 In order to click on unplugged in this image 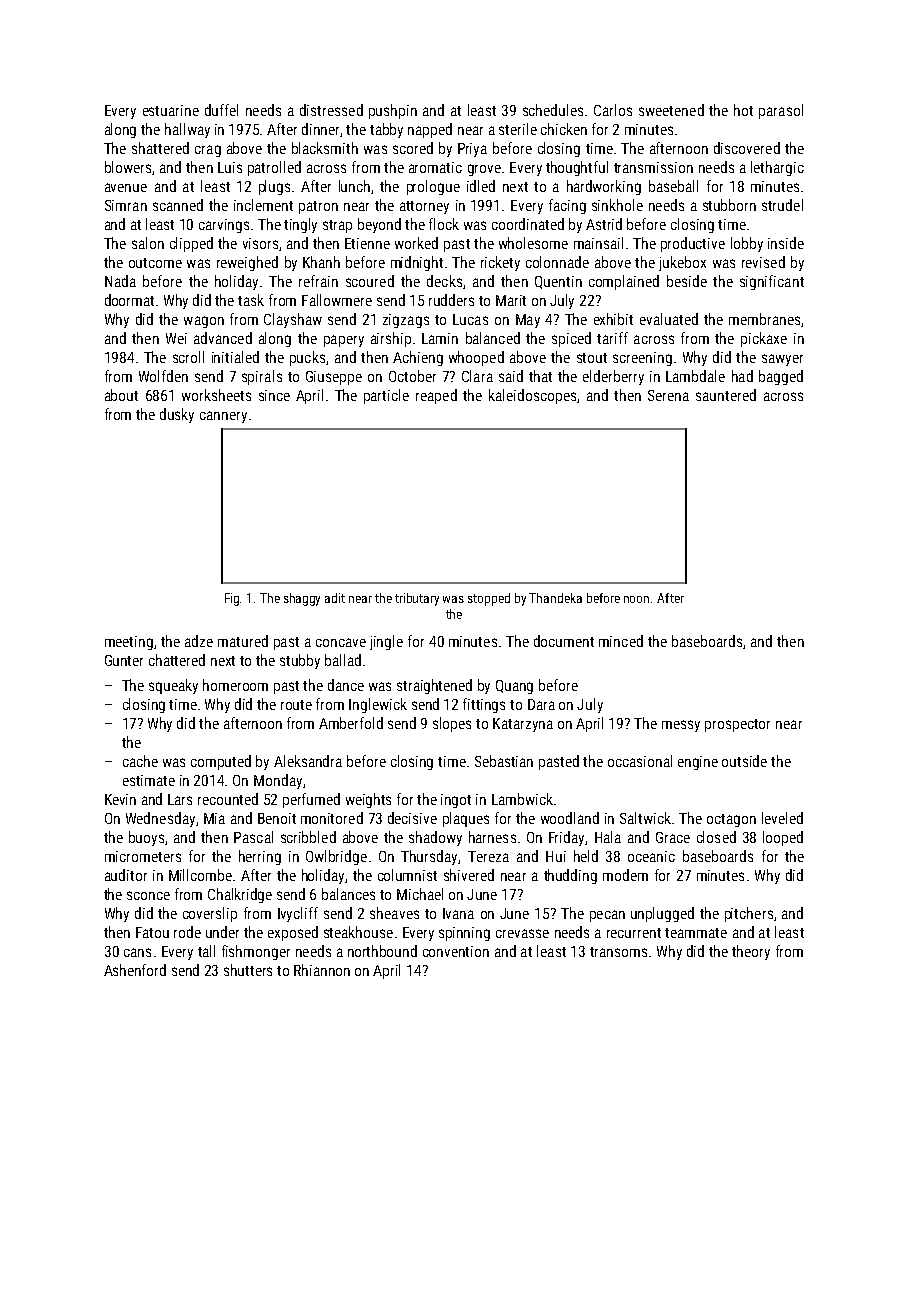, I will do `click(662, 914)`.
